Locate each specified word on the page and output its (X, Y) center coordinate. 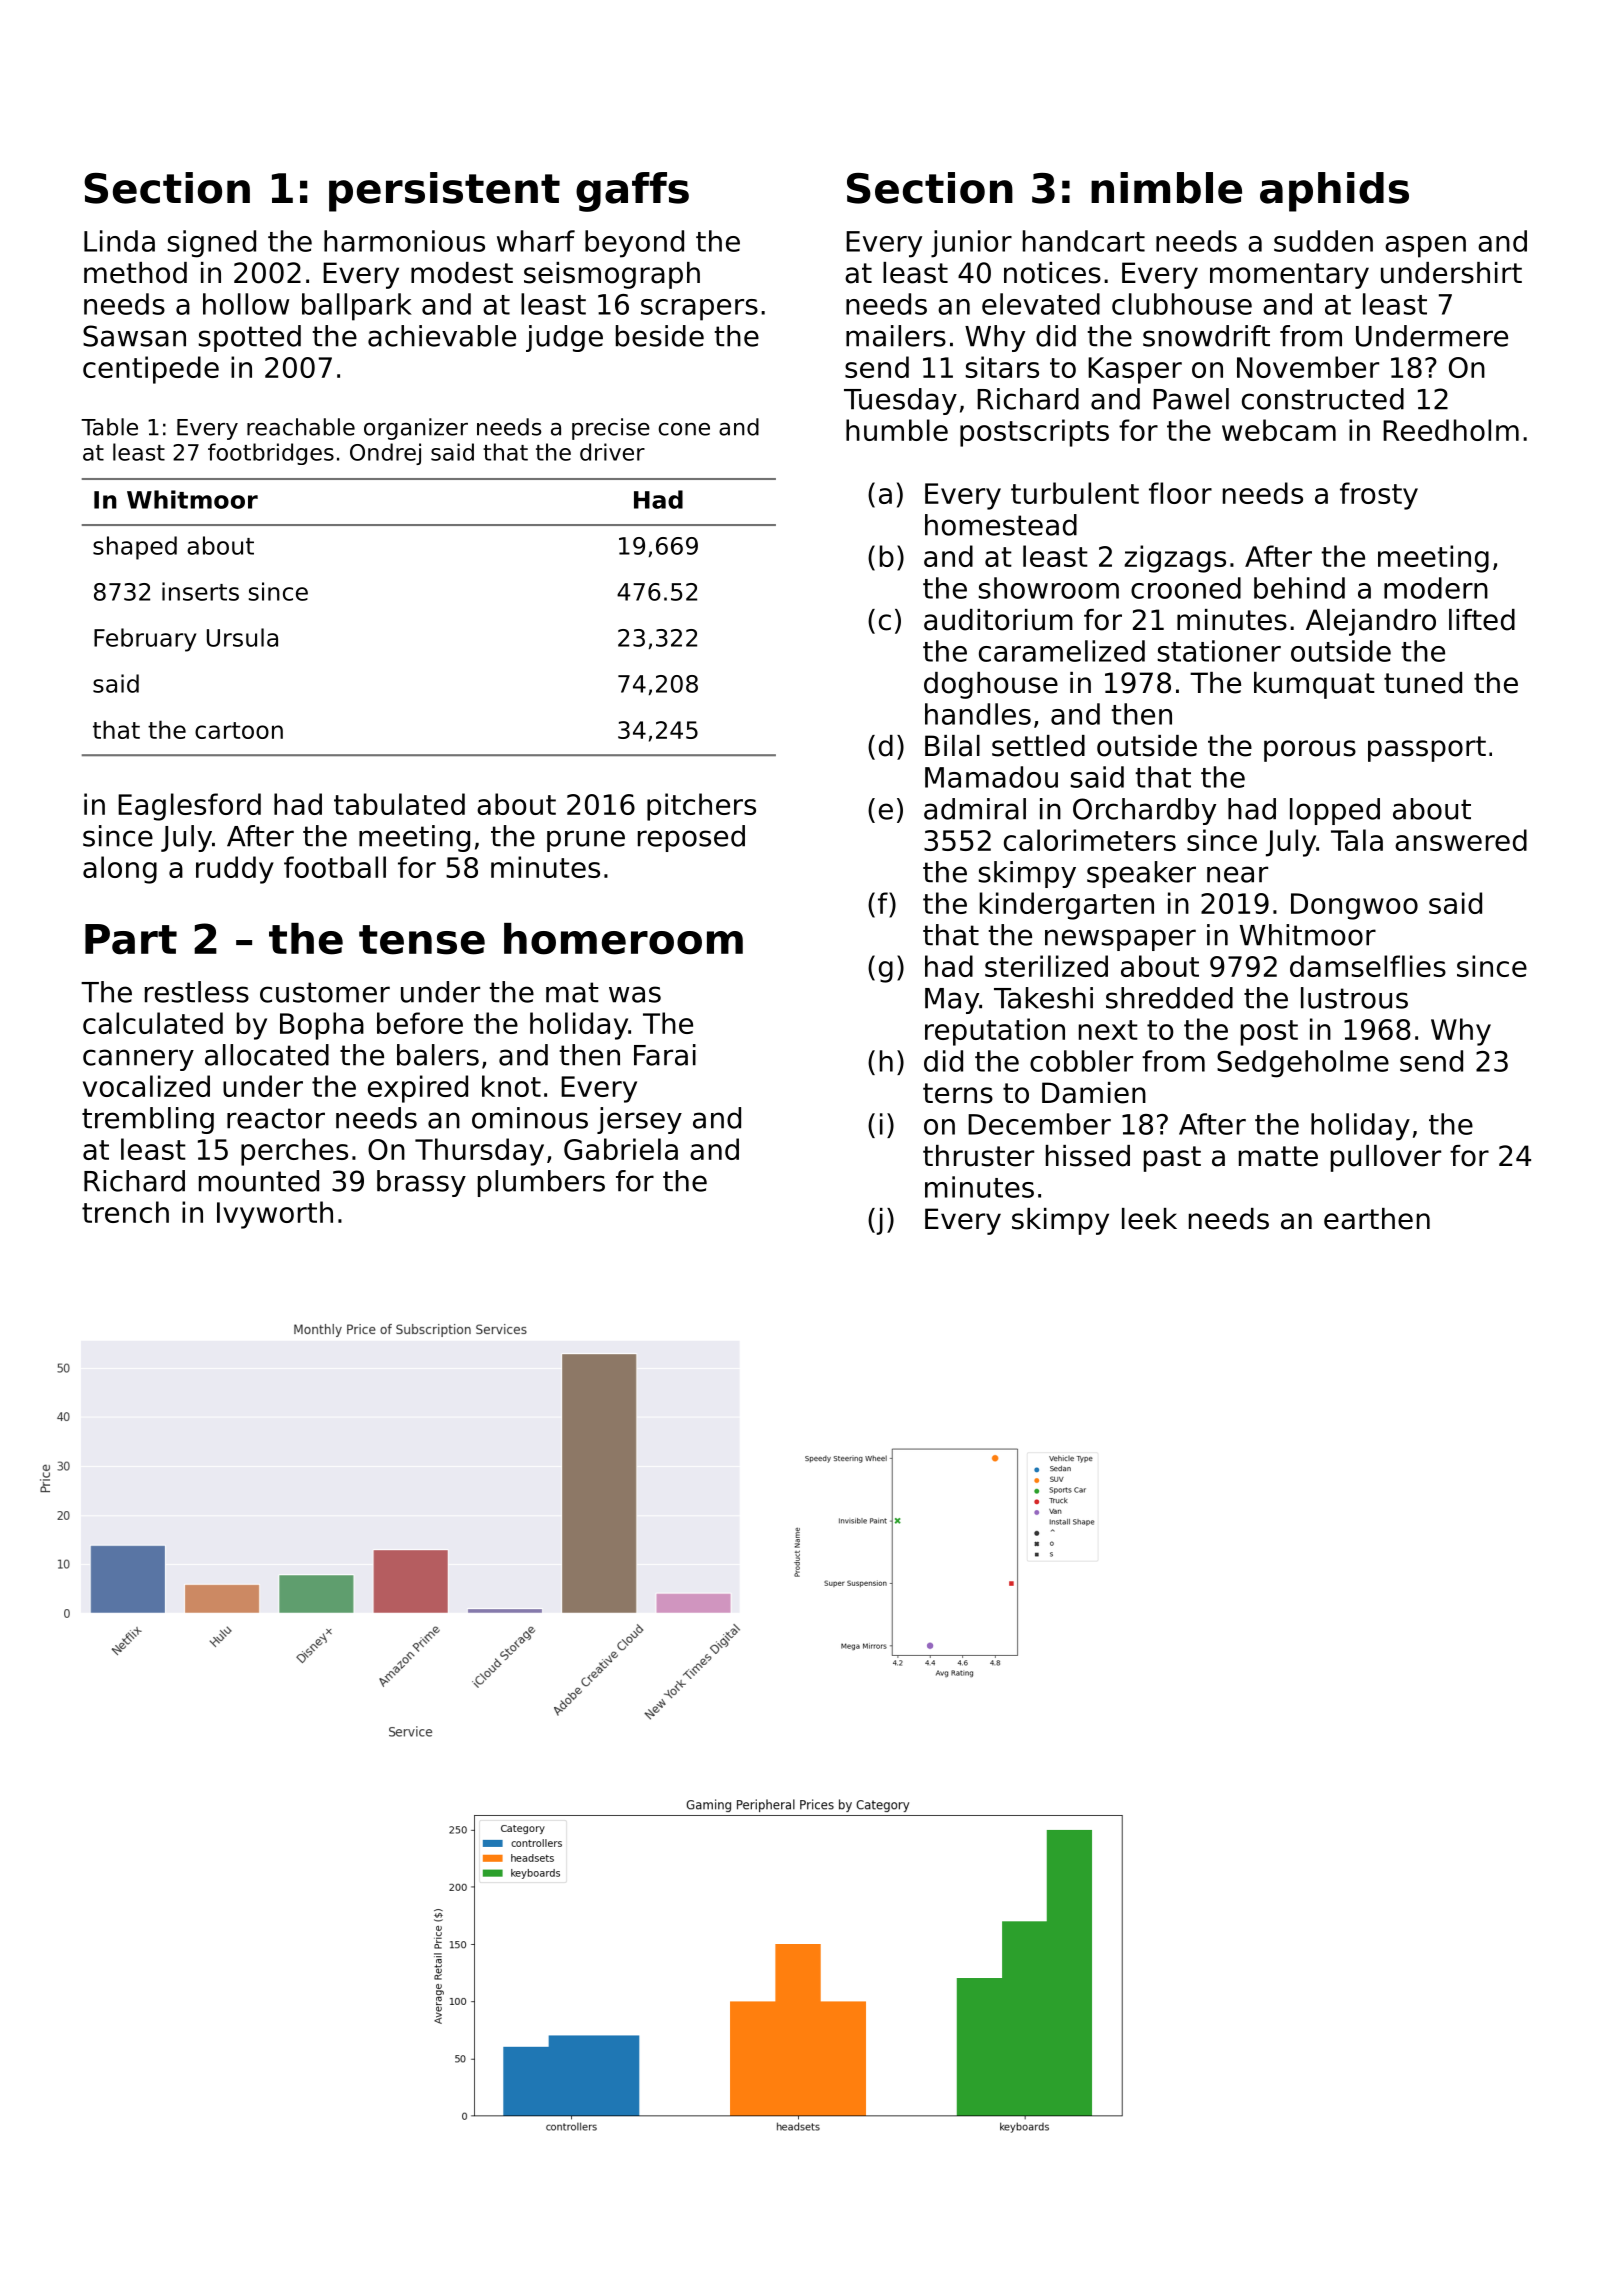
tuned (1423, 683)
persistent (444, 192)
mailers (896, 336)
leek (1149, 1219)
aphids (1334, 192)
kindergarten (1067, 906)
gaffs (632, 192)
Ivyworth (275, 1215)
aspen (1425, 247)
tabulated (399, 804)
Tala (1357, 840)
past (1172, 1159)
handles (978, 714)
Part (131, 939)
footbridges (271, 454)
